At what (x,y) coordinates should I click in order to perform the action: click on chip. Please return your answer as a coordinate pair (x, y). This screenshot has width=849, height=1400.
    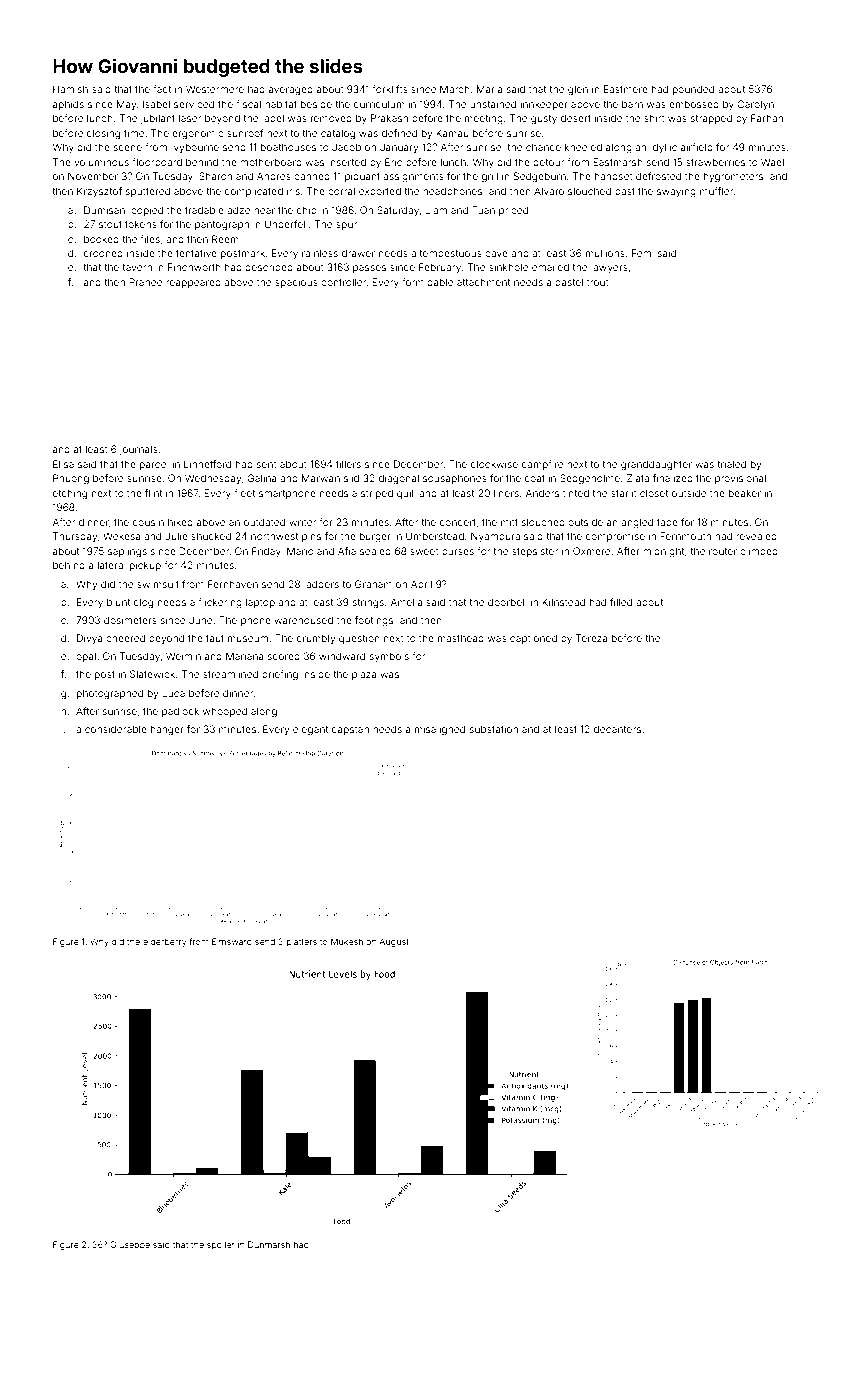
    Looking at the image, I should click on (307, 211).
